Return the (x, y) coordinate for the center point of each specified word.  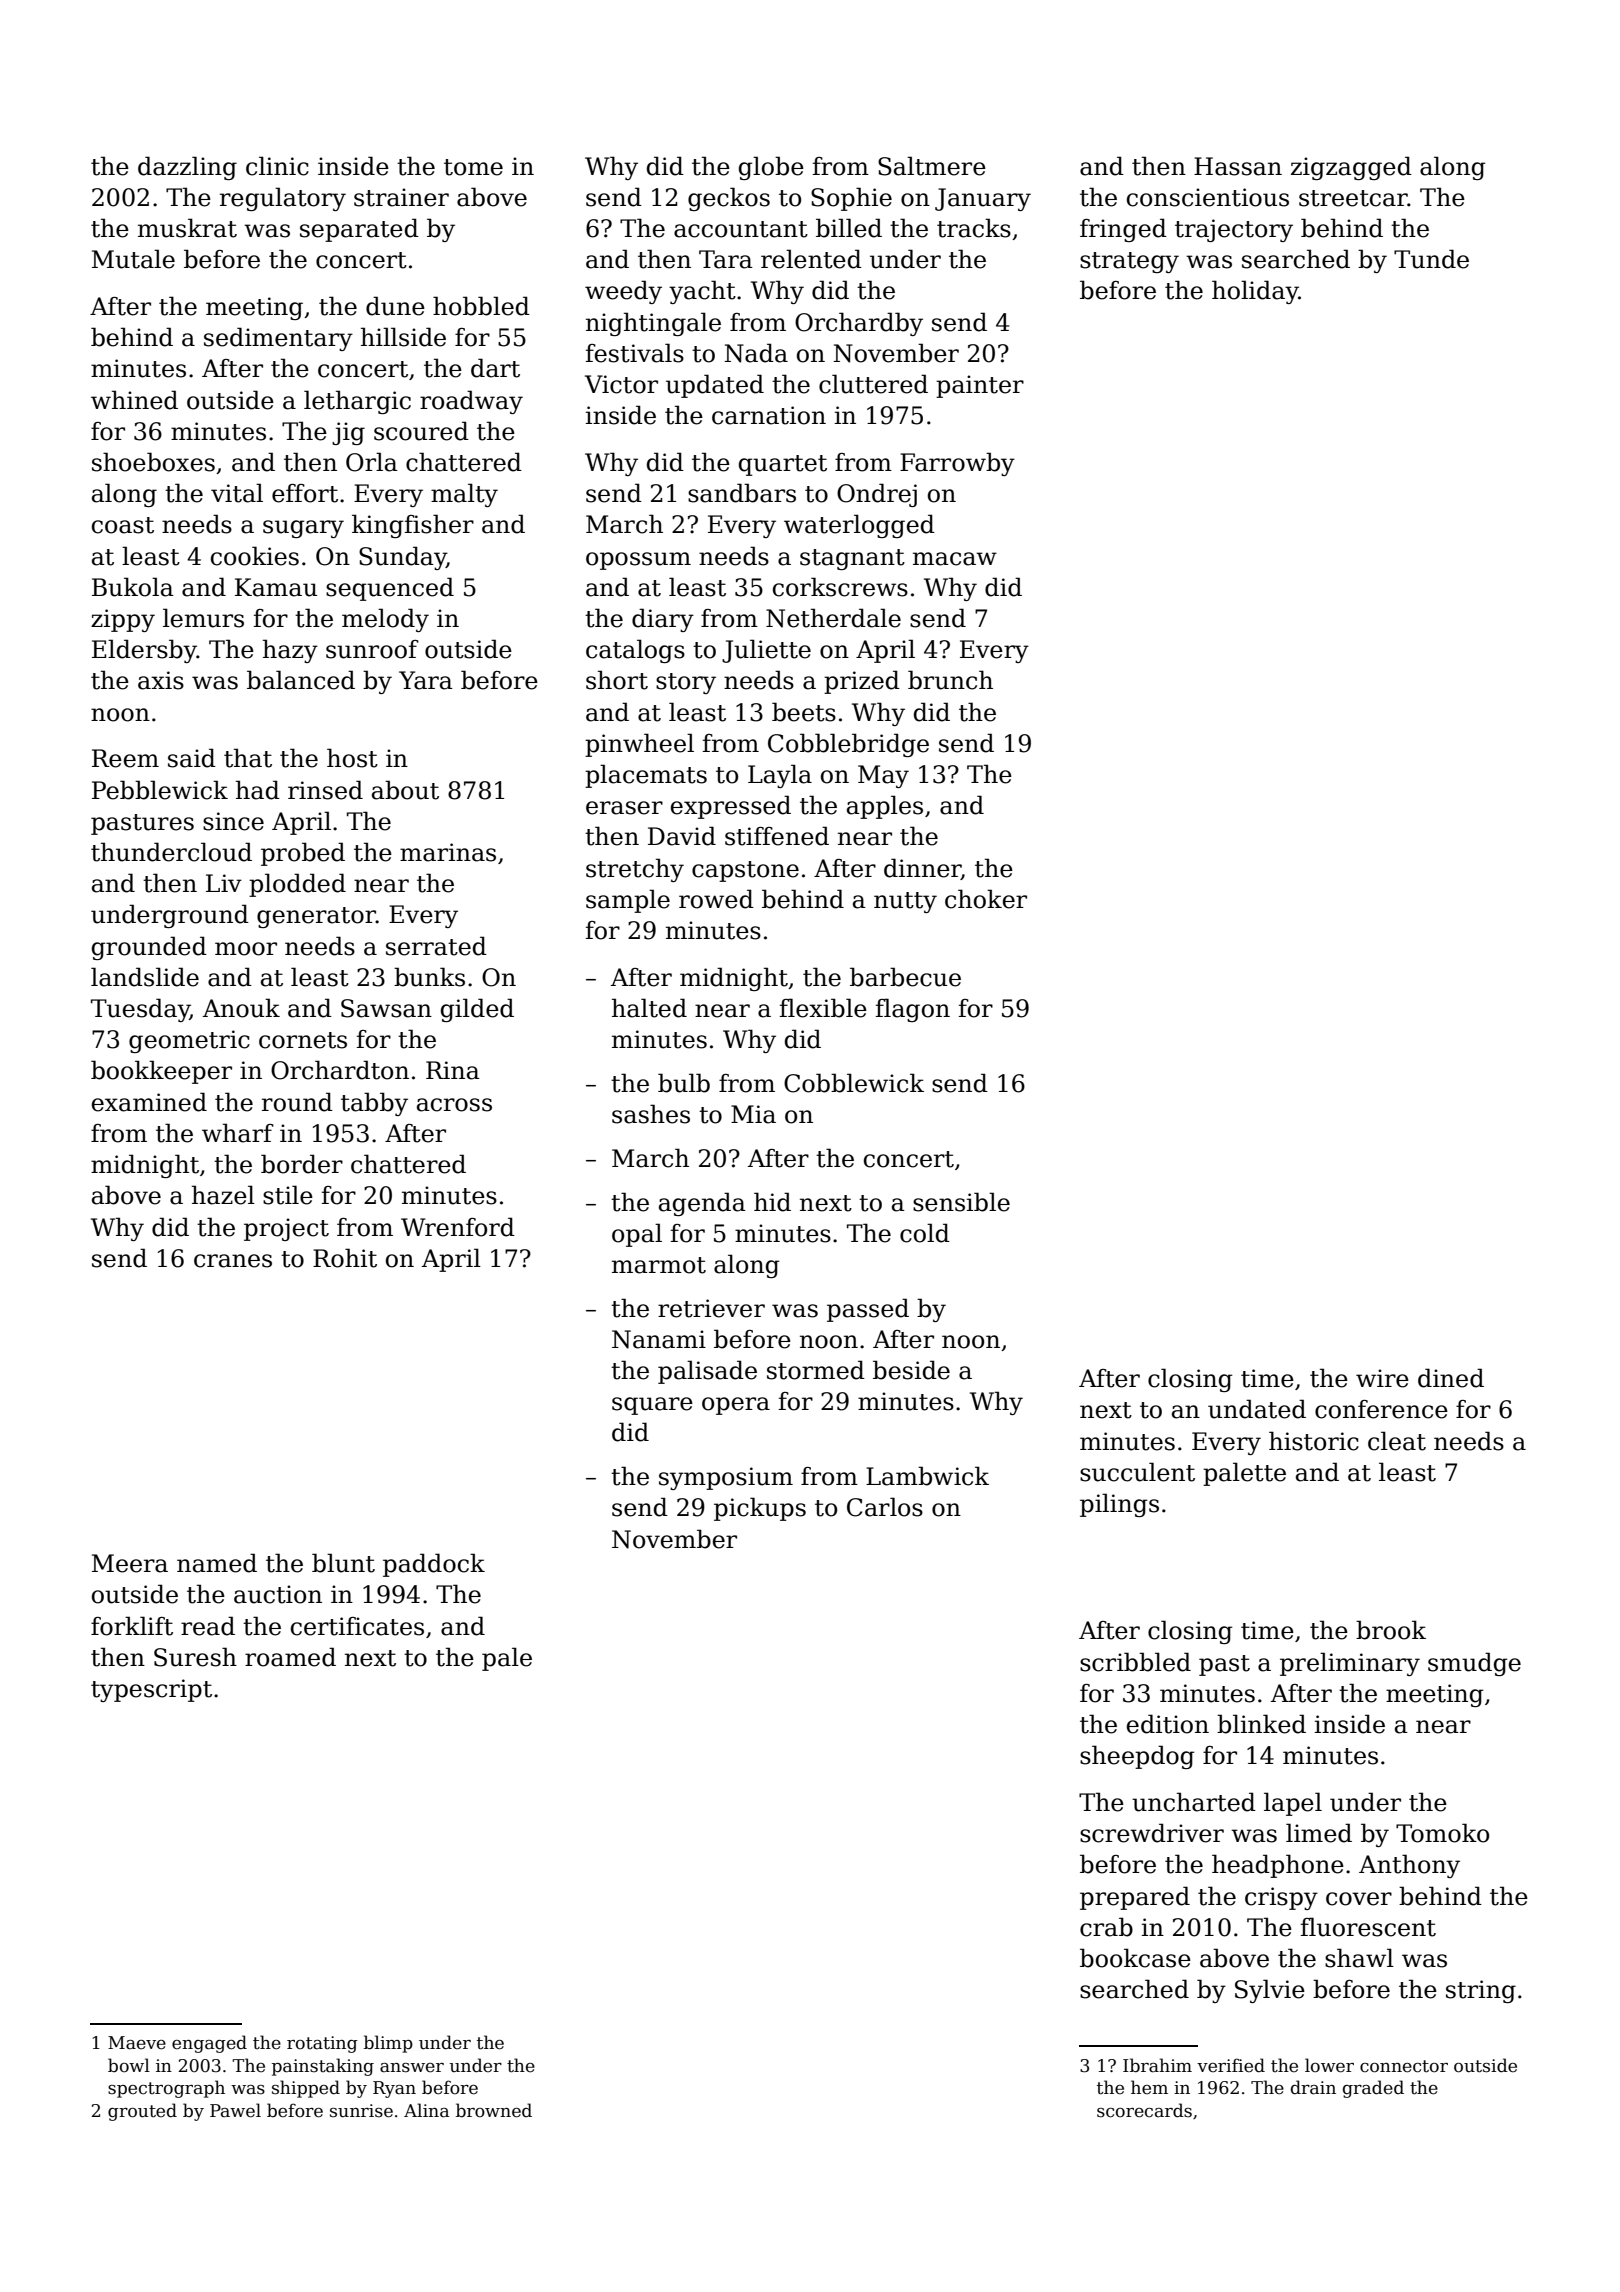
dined (1451, 1378)
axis (161, 680)
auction (278, 1594)
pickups (760, 1509)
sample (628, 901)
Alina (426, 2110)
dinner (922, 868)
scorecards (1144, 2110)
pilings (1119, 1505)
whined (134, 400)
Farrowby (957, 464)
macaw (955, 559)
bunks (429, 977)
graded (1373, 2089)
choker (986, 899)
